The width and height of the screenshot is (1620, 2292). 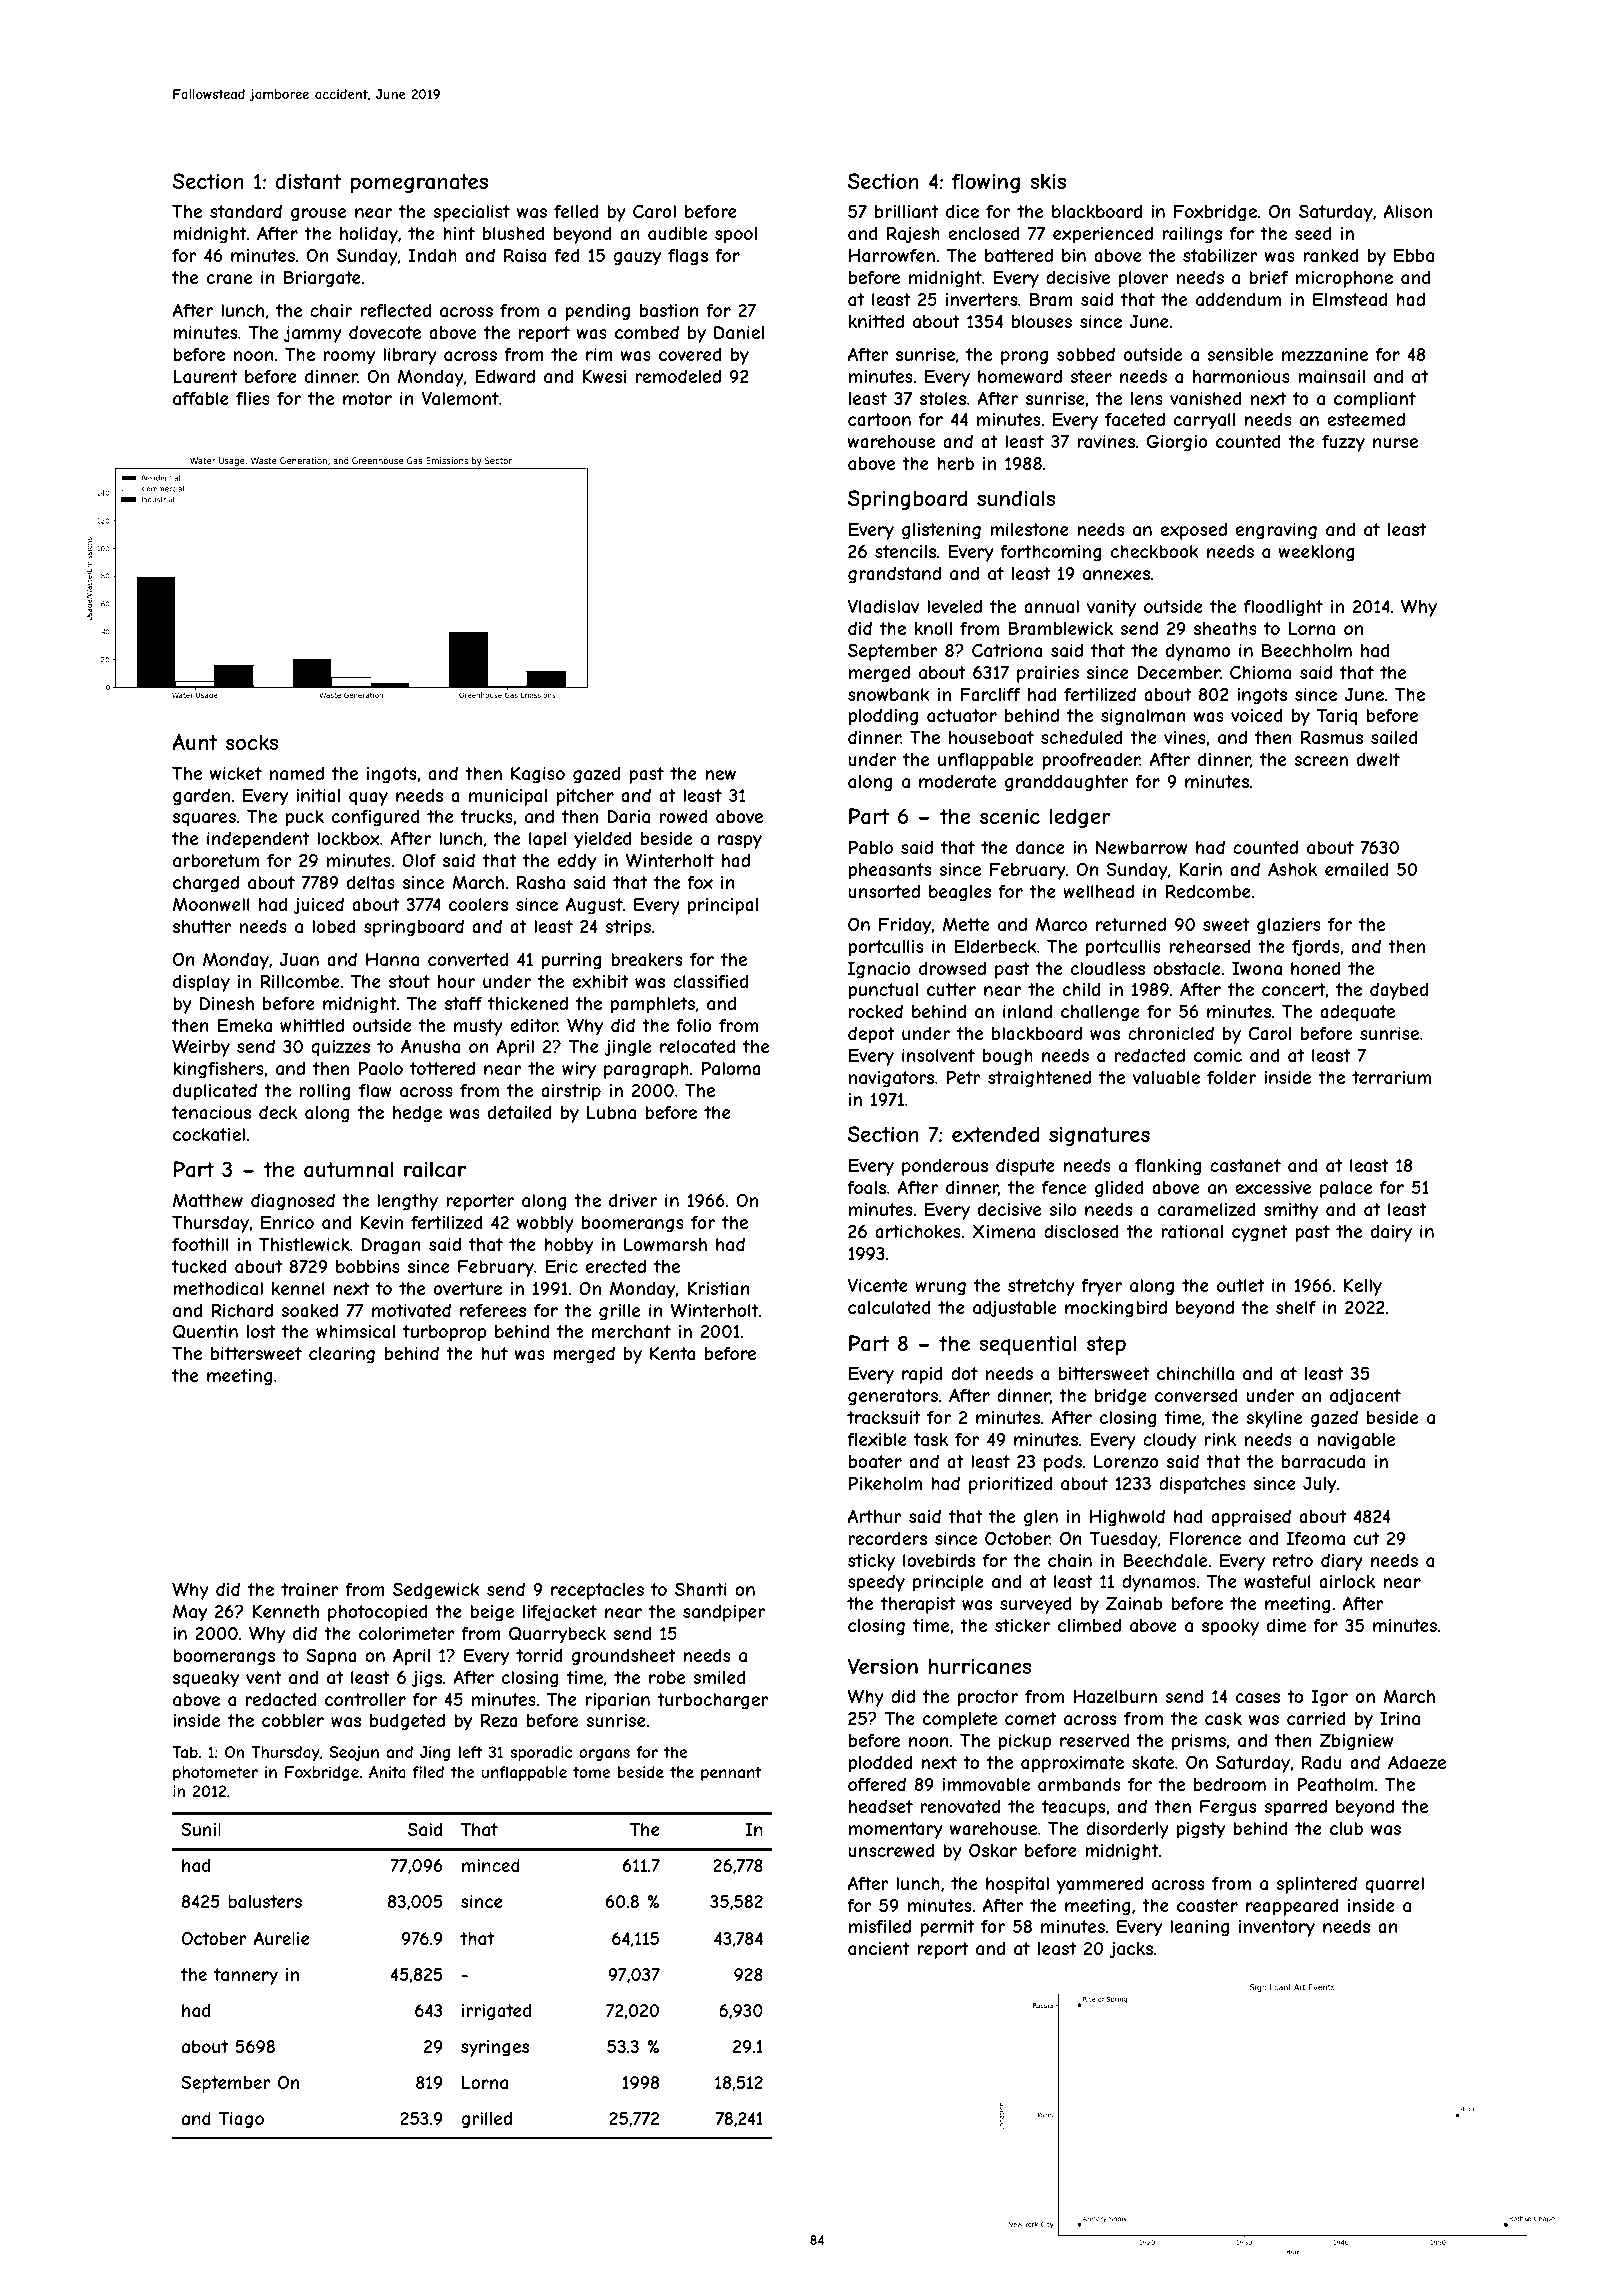 What do you see at coordinates (701, 1589) in the screenshot?
I see `Shanti` at bounding box center [701, 1589].
